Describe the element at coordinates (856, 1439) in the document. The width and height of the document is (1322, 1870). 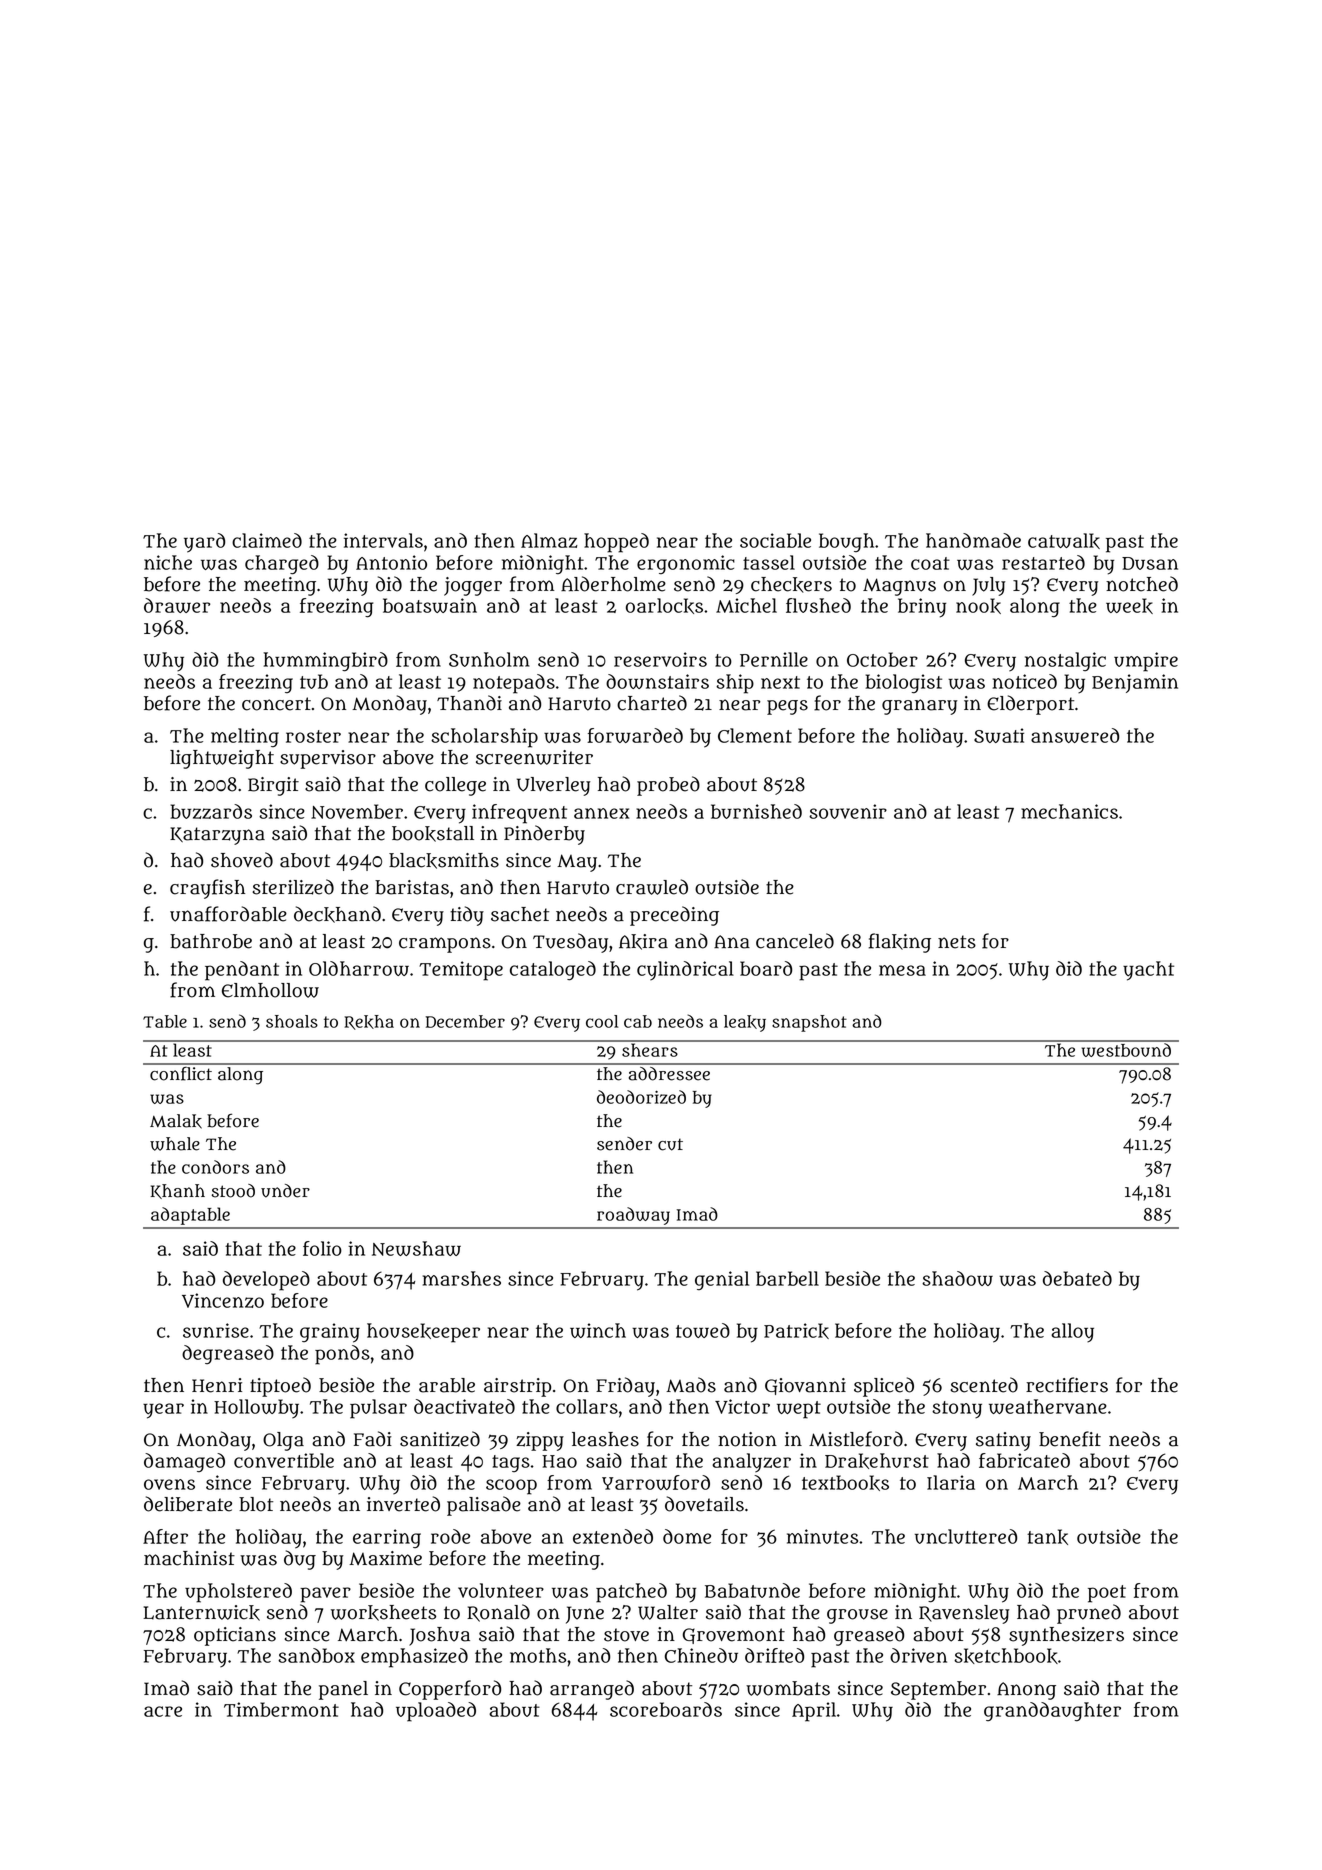
I see `Mistleford` at that location.
